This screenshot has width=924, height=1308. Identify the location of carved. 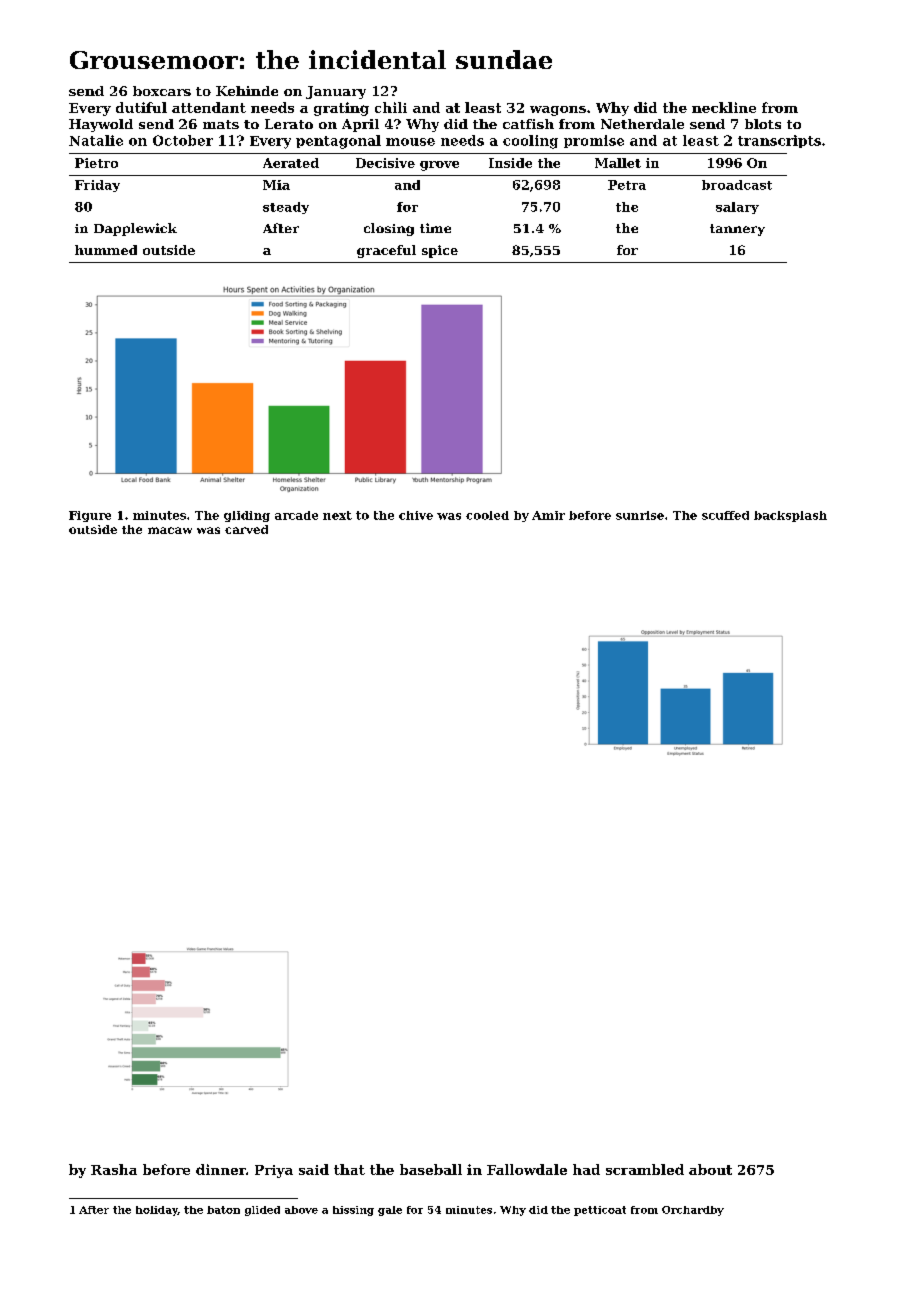
(246, 529).
